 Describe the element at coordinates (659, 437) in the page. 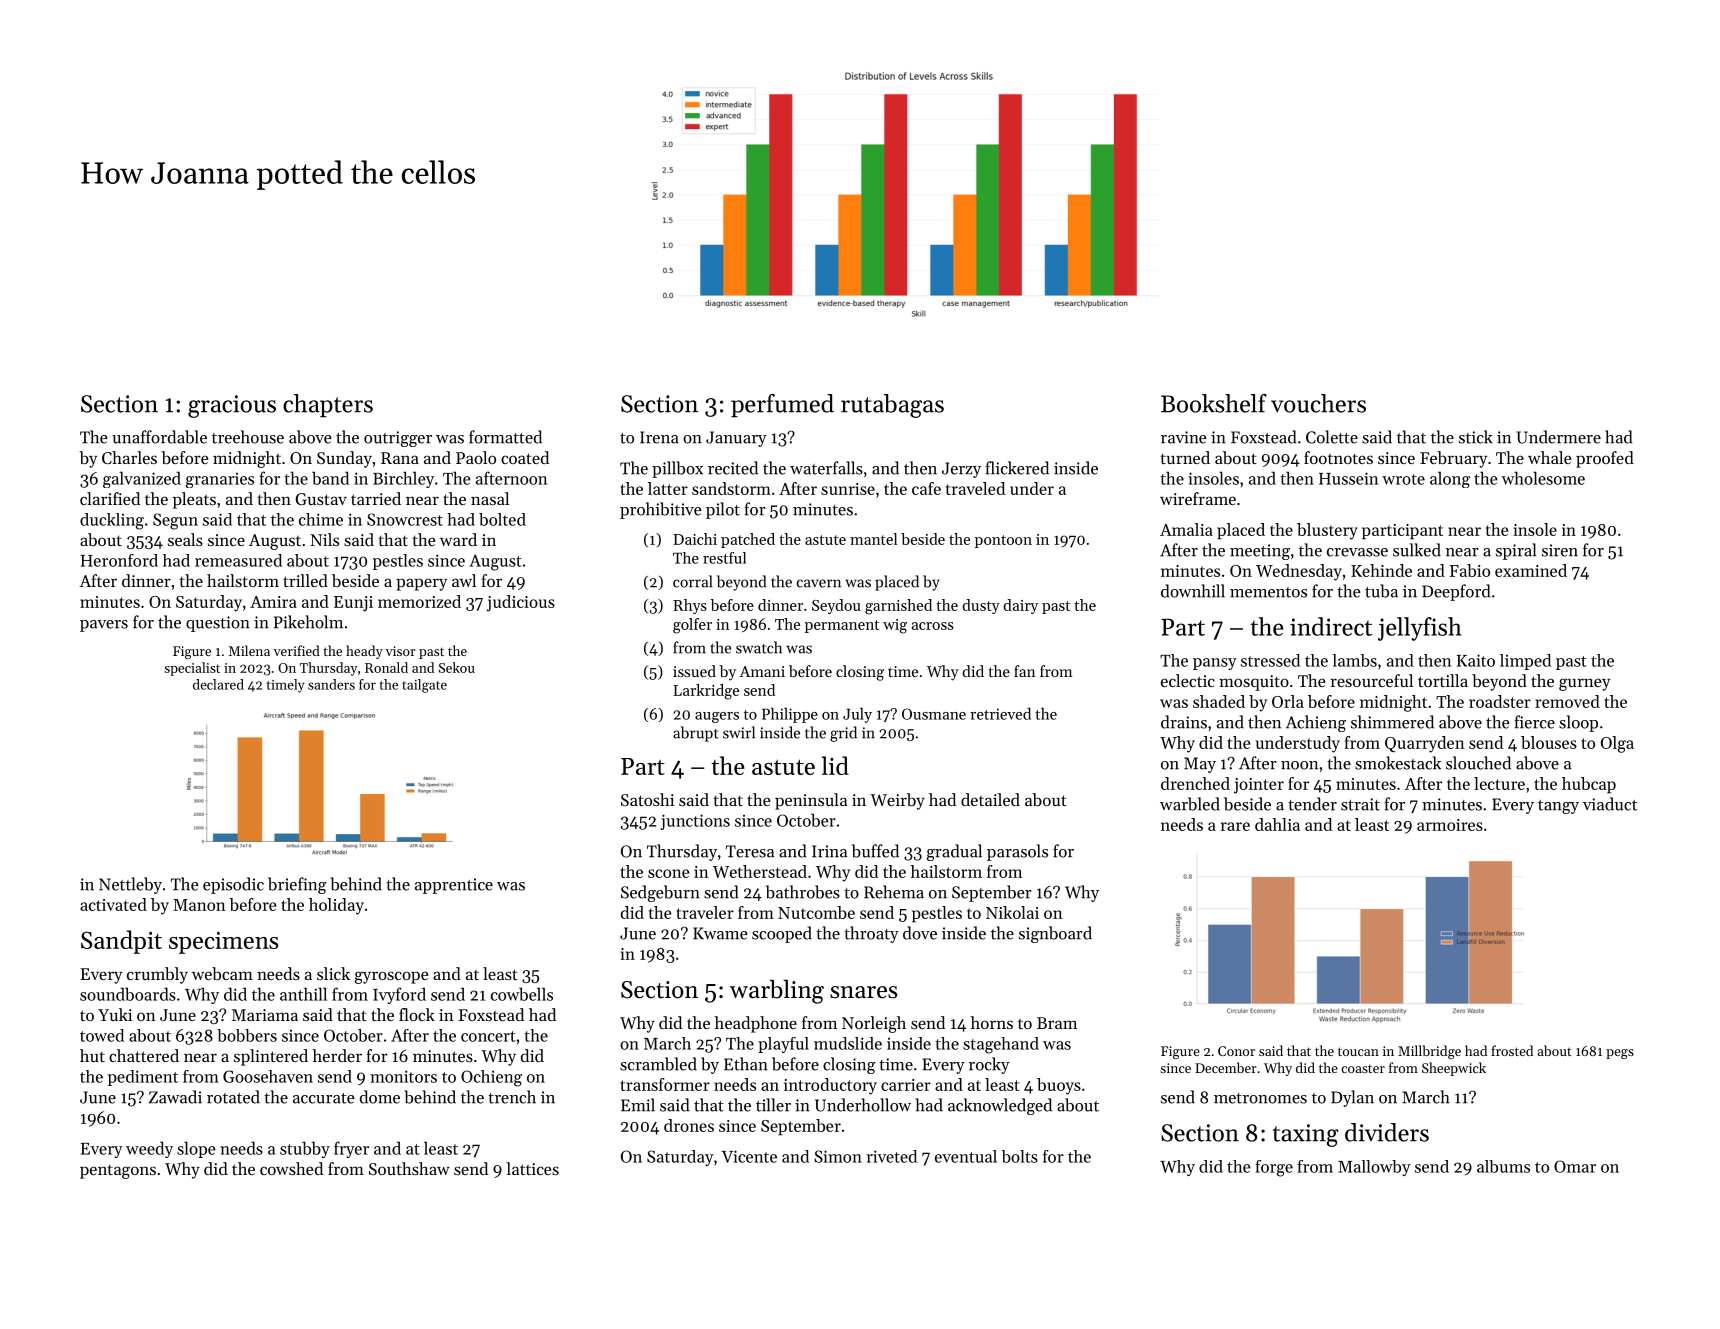

I see `Irena` at that location.
